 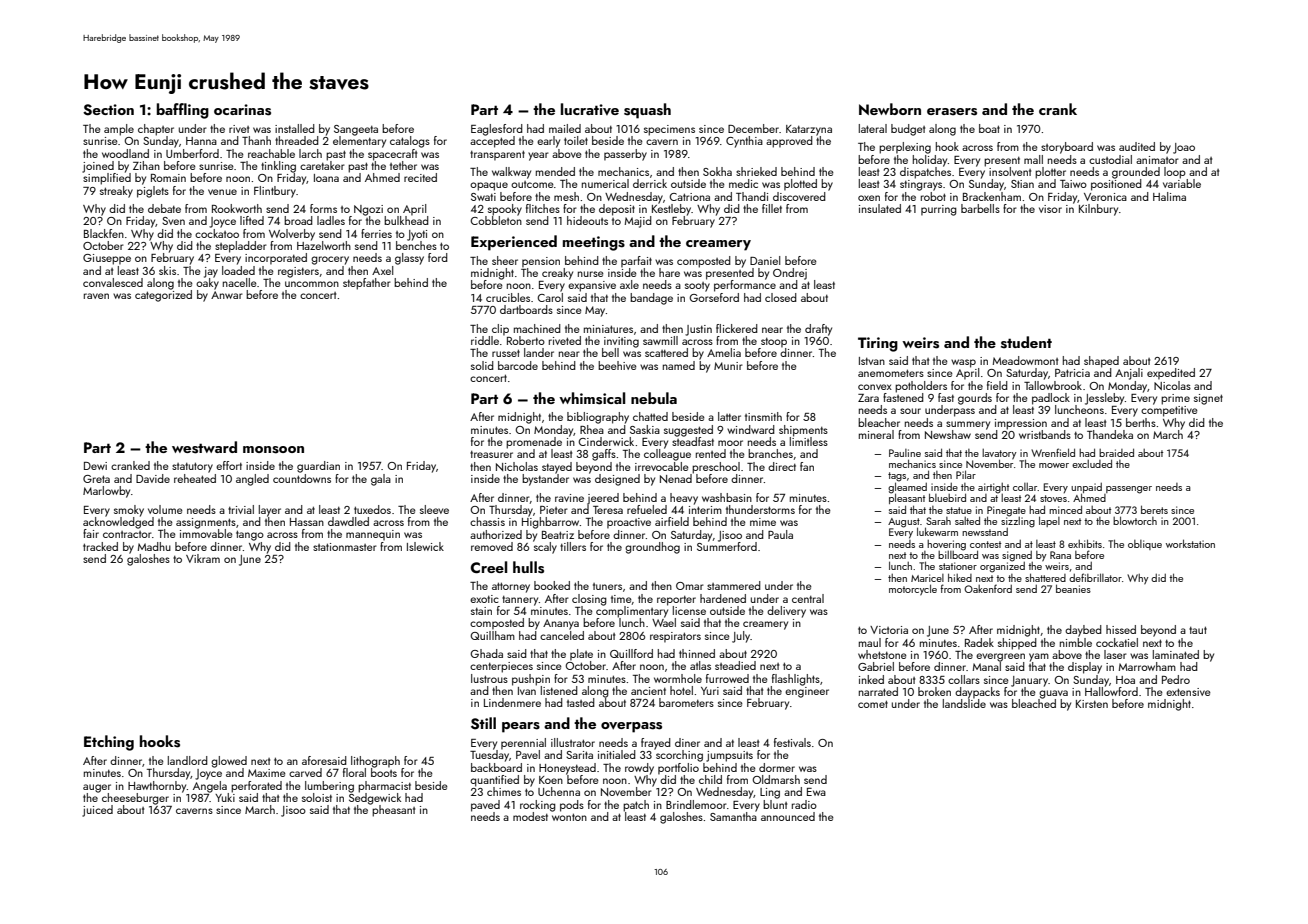 I want to click on Vikram, so click(x=203, y=558).
